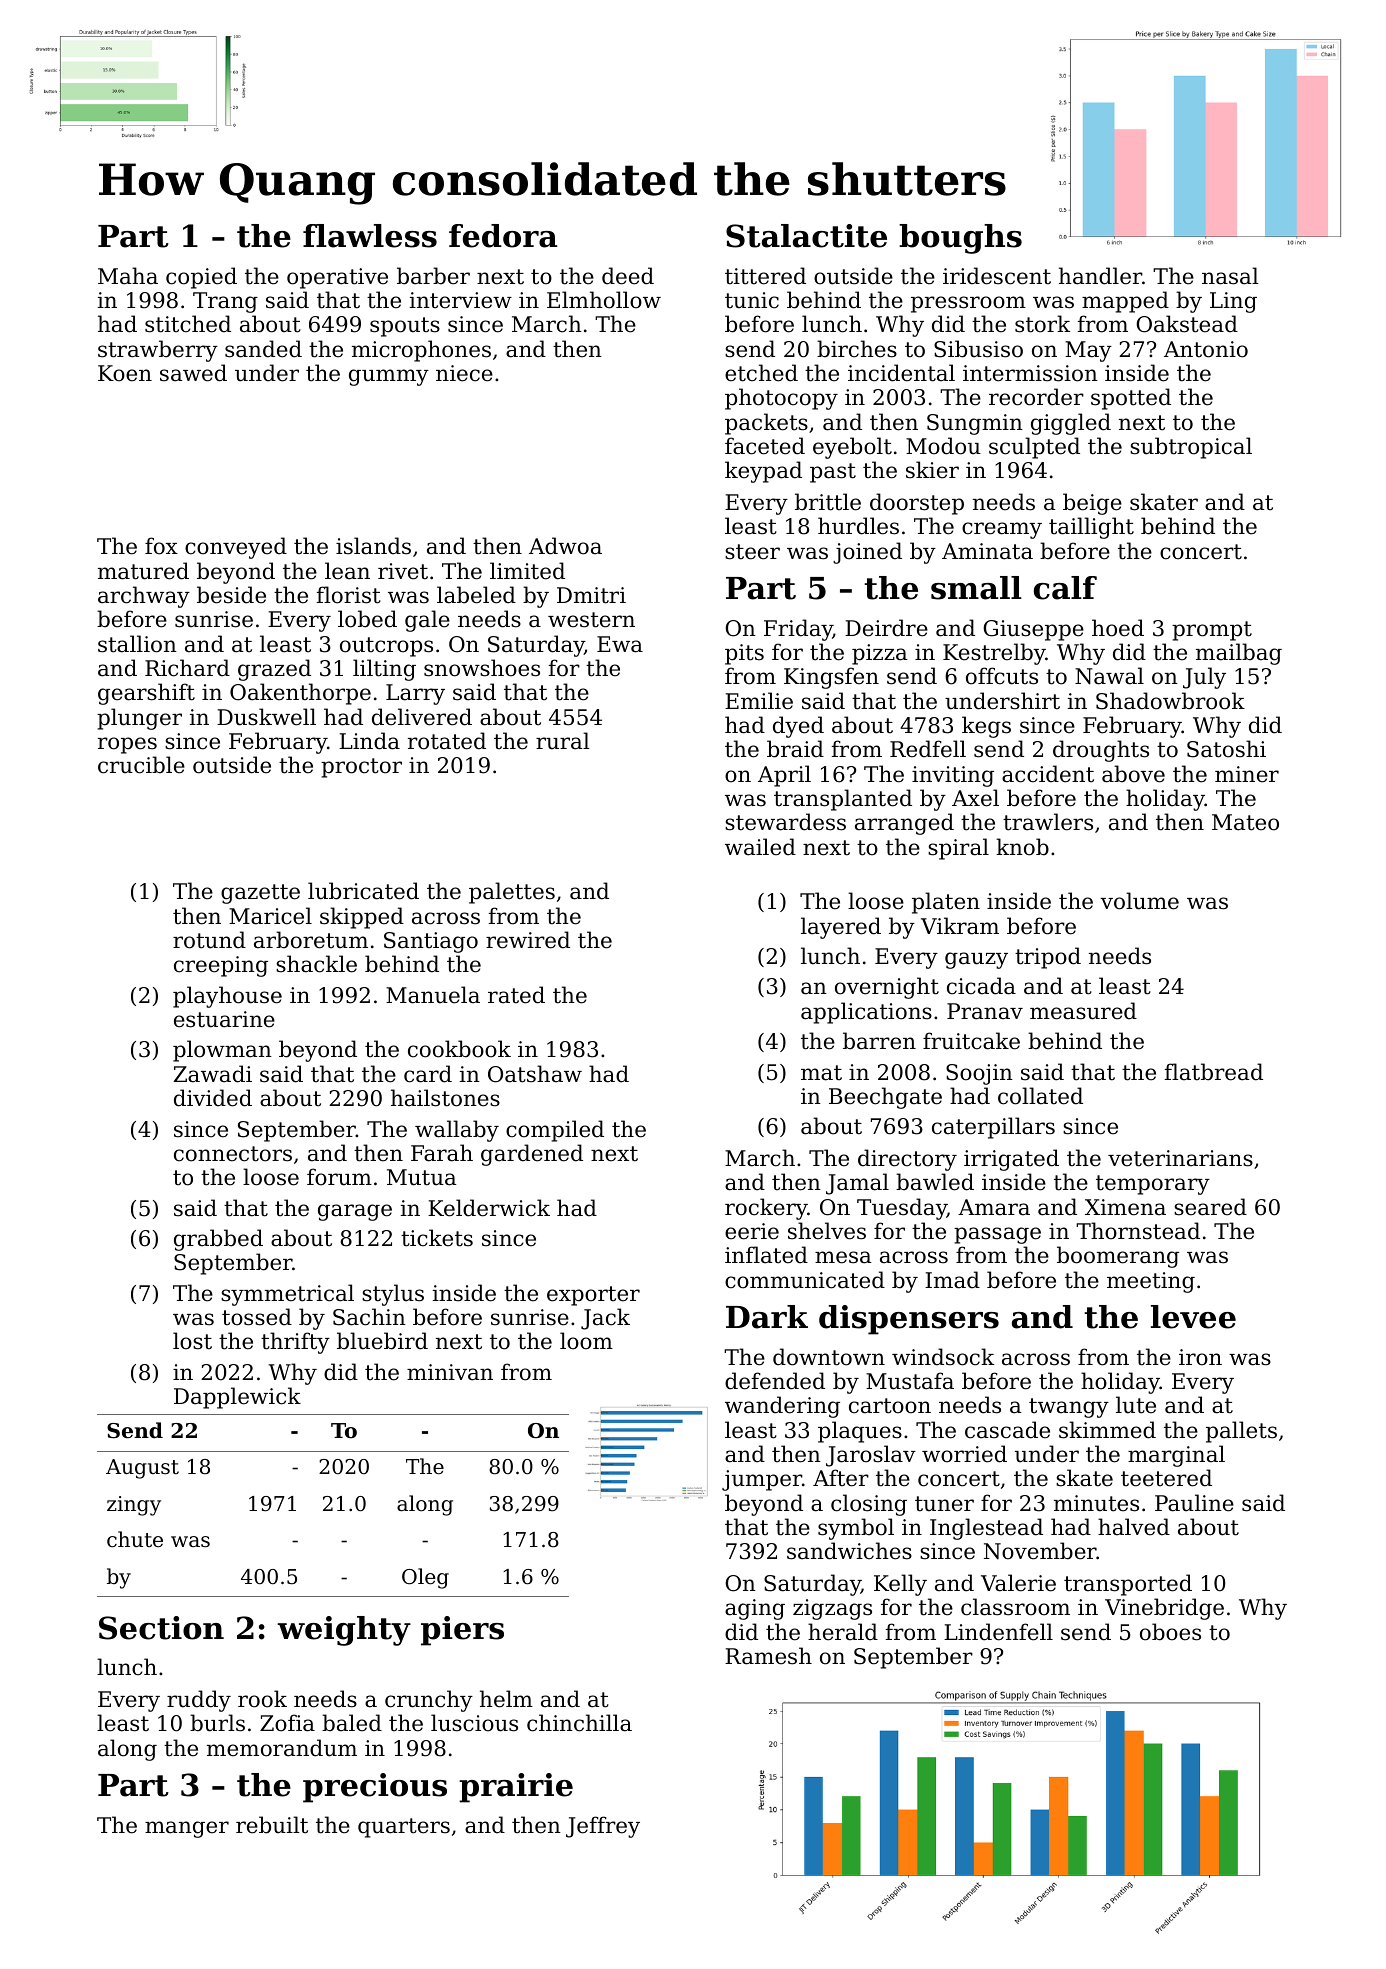  I want to click on plunger, so click(139, 719).
